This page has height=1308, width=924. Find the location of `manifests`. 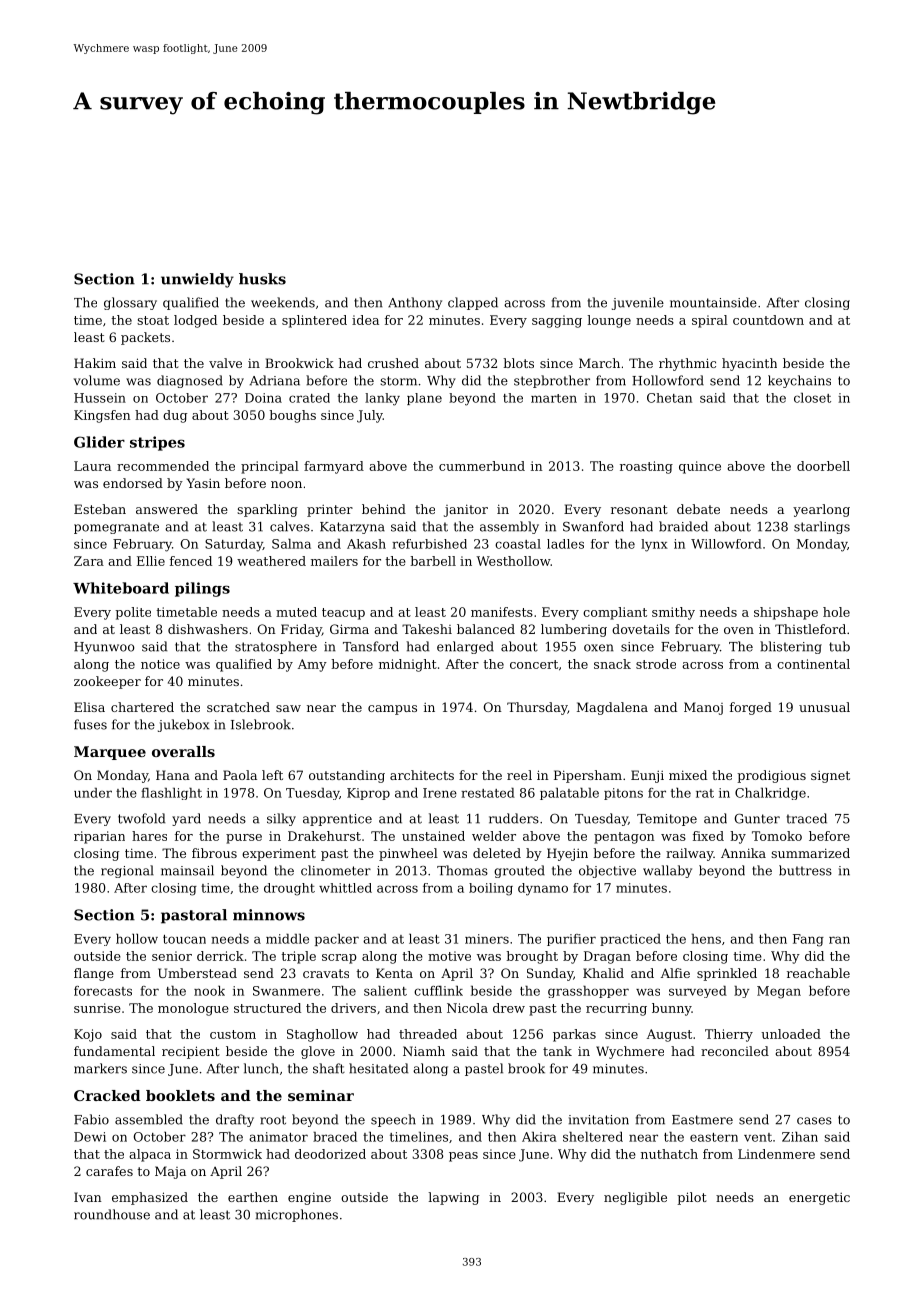

manifests is located at coordinates (502, 612).
